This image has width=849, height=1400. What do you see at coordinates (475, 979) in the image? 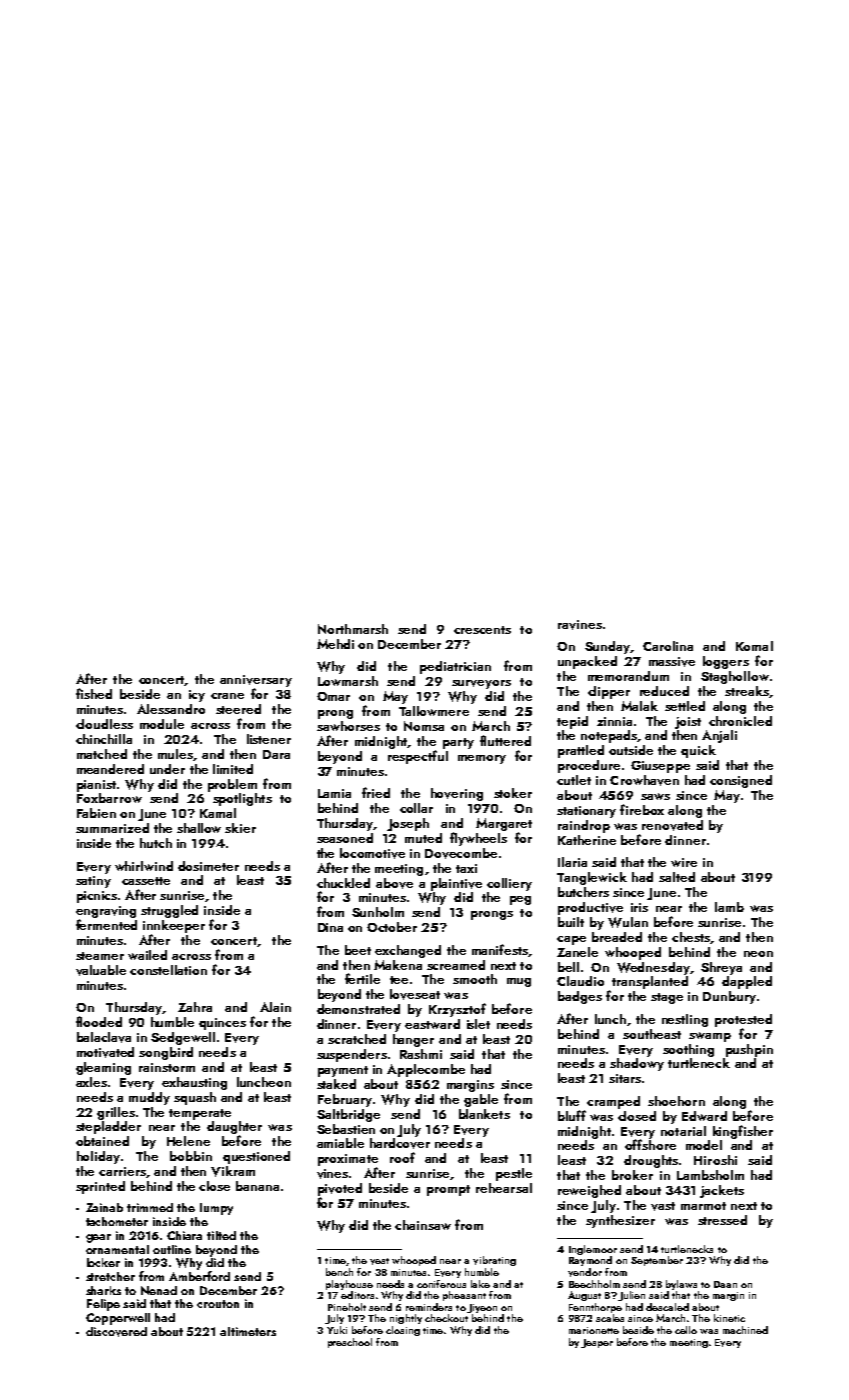
I see `smooth` at bounding box center [475, 979].
